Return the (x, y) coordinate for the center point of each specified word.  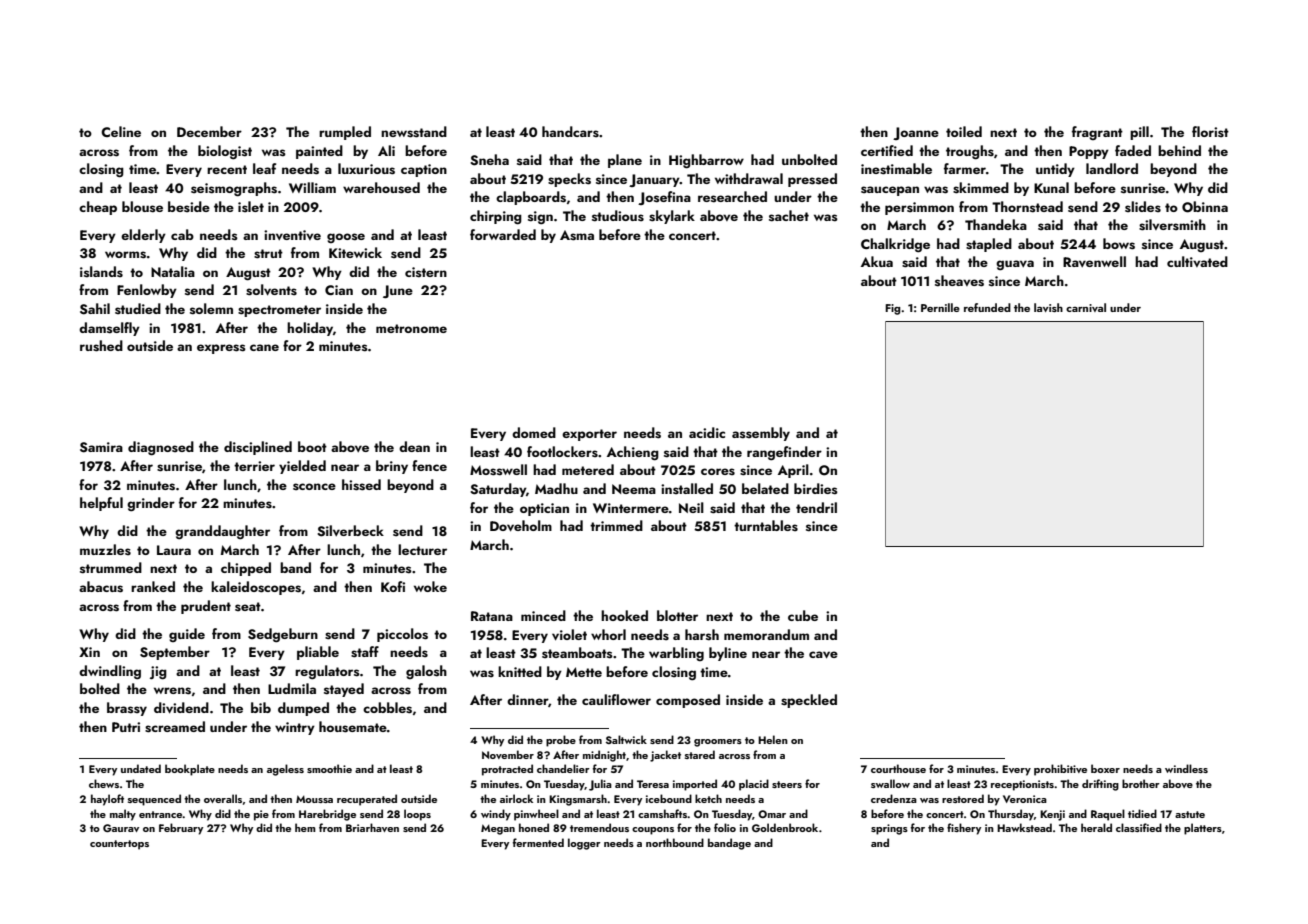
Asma (577, 235)
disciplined (258, 448)
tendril (816, 507)
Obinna (1205, 207)
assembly (761, 434)
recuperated (367, 800)
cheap (98, 208)
